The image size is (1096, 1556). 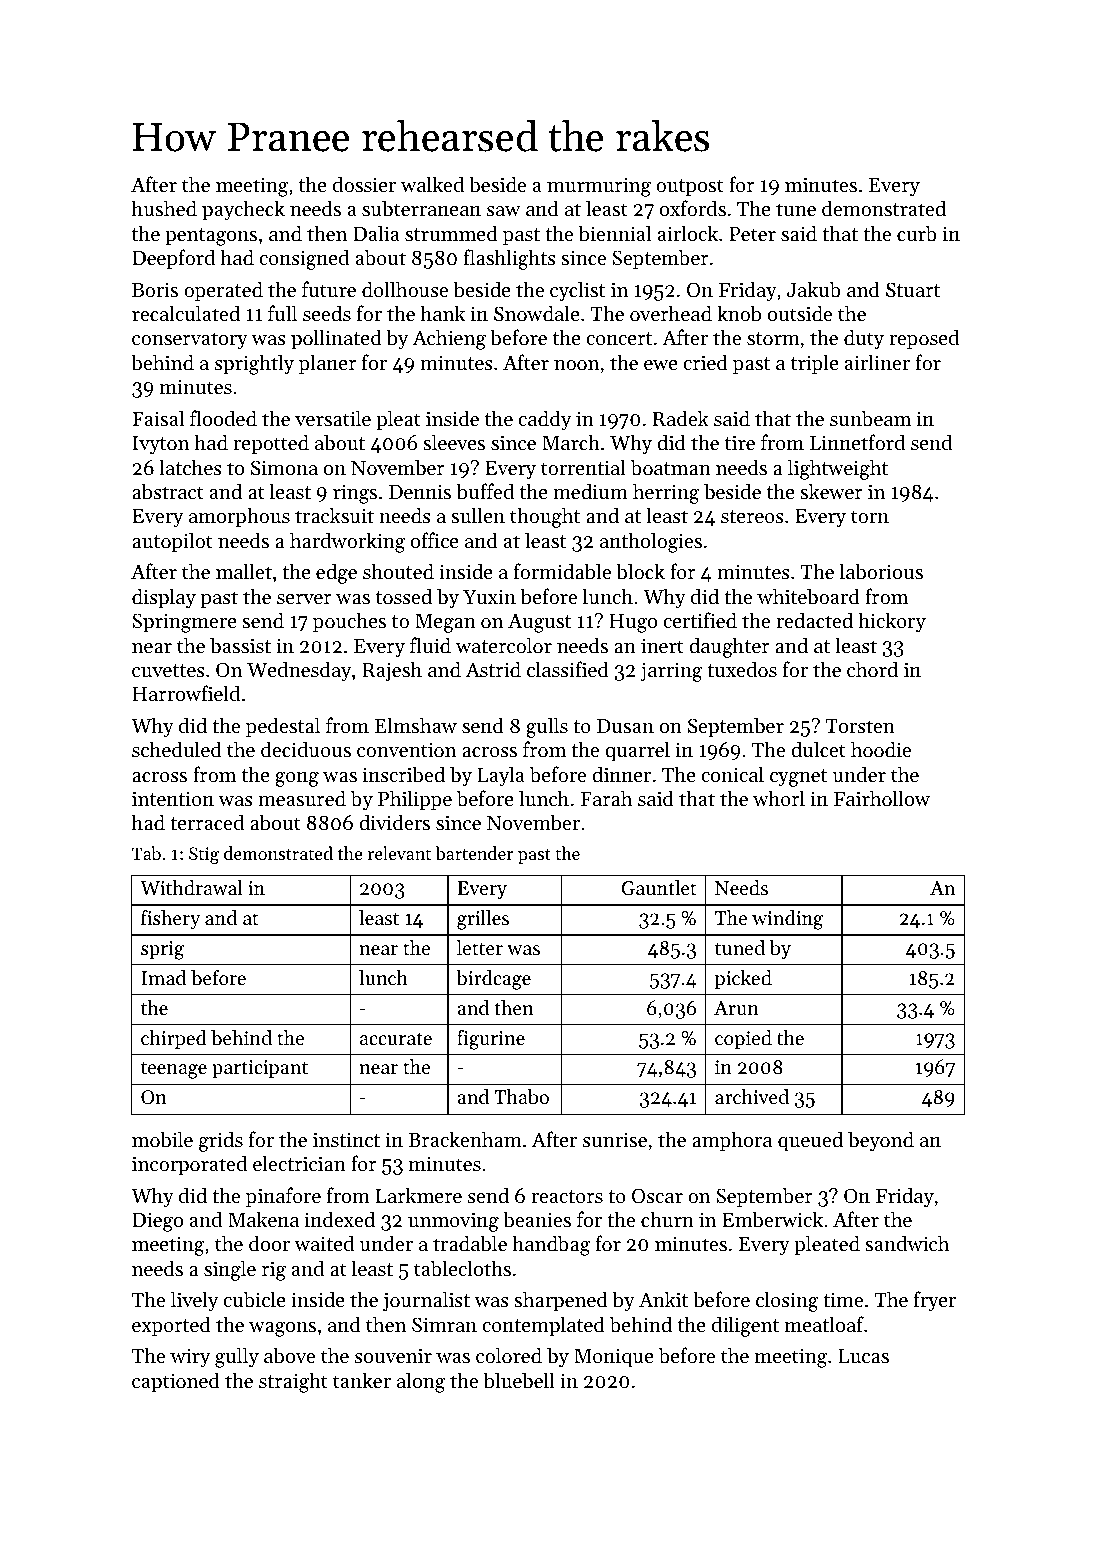 What do you see at coordinates (539, 623) in the screenshot?
I see `August` at bounding box center [539, 623].
